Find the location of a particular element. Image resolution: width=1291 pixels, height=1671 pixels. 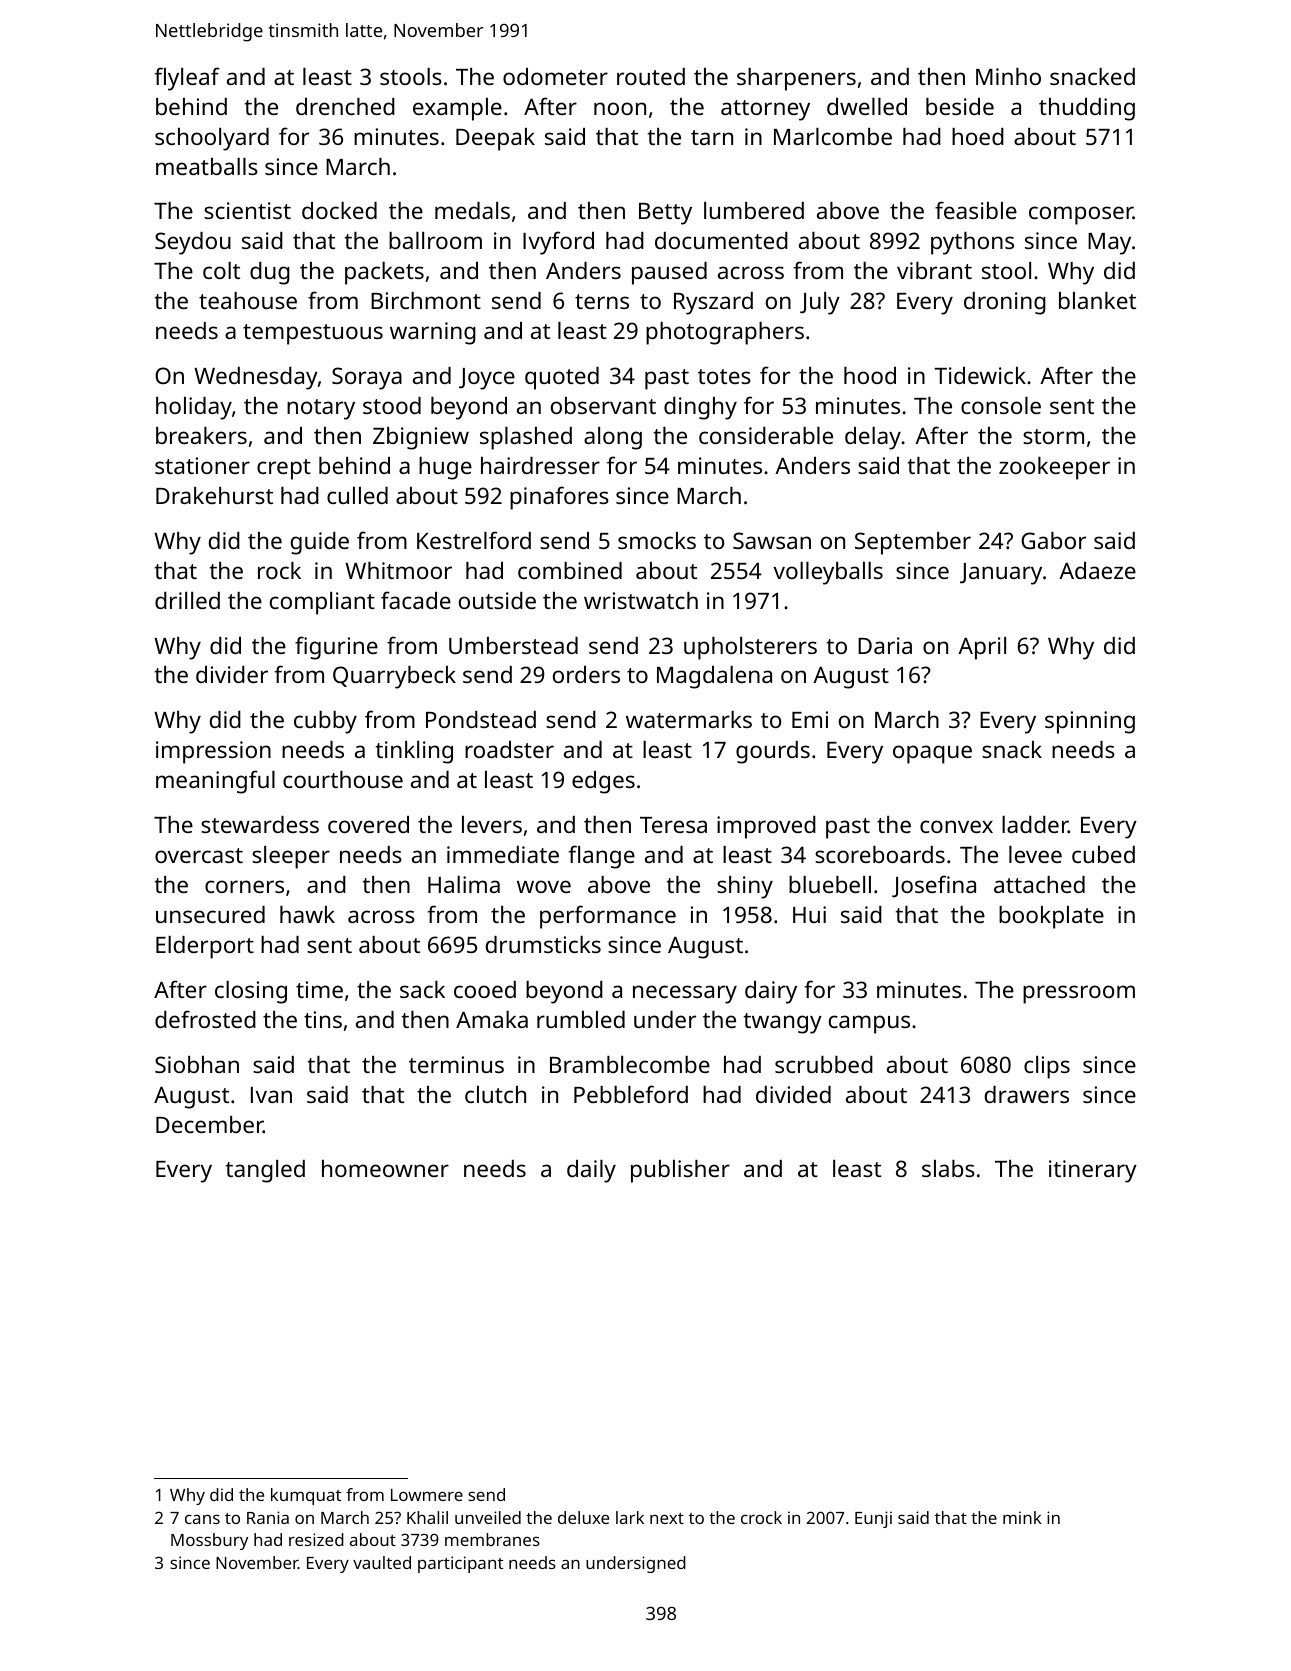

cubed is located at coordinates (1103, 854).
